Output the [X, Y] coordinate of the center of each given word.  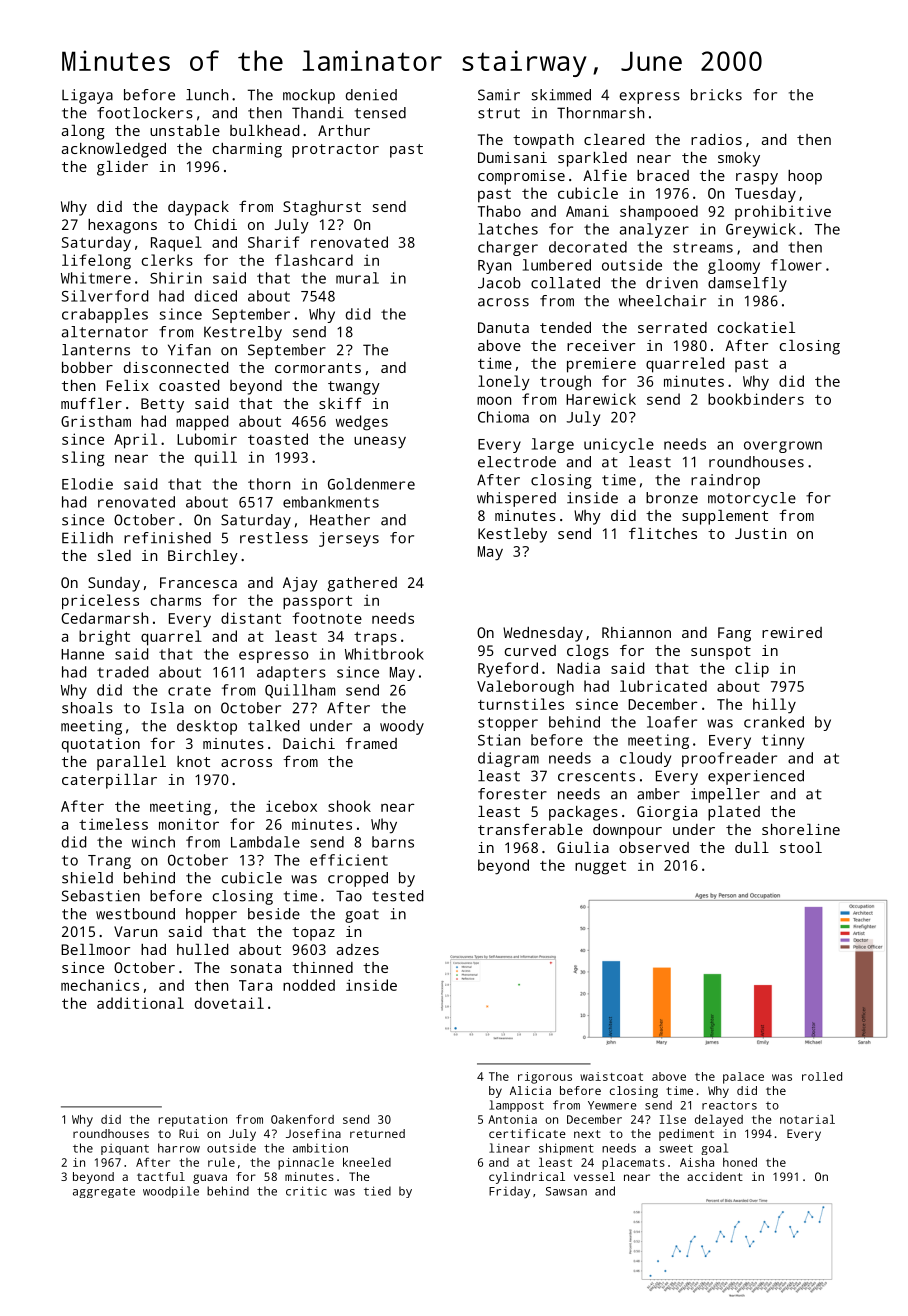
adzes [358, 949]
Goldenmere [371, 484]
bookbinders [756, 399]
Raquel [176, 244]
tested [397, 896]
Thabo [499, 211]
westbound [135, 914]
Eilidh [87, 538]
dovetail [229, 1003]
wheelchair [662, 301]
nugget [600, 868]
